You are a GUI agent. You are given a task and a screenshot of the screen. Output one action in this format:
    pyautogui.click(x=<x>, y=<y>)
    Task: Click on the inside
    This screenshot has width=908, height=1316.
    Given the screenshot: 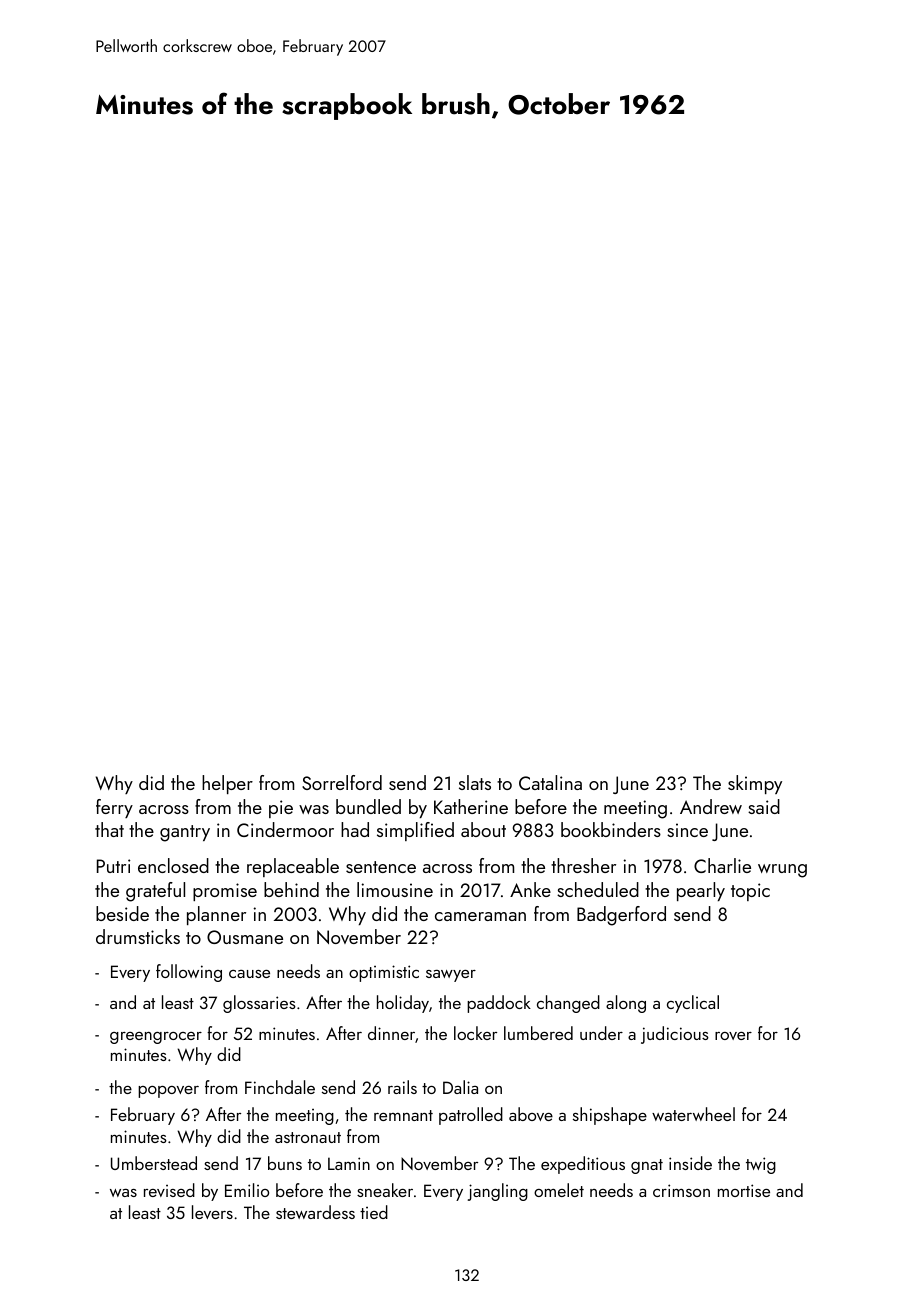 What is the action you would take?
    pyautogui.click(x=690, y=1163)
